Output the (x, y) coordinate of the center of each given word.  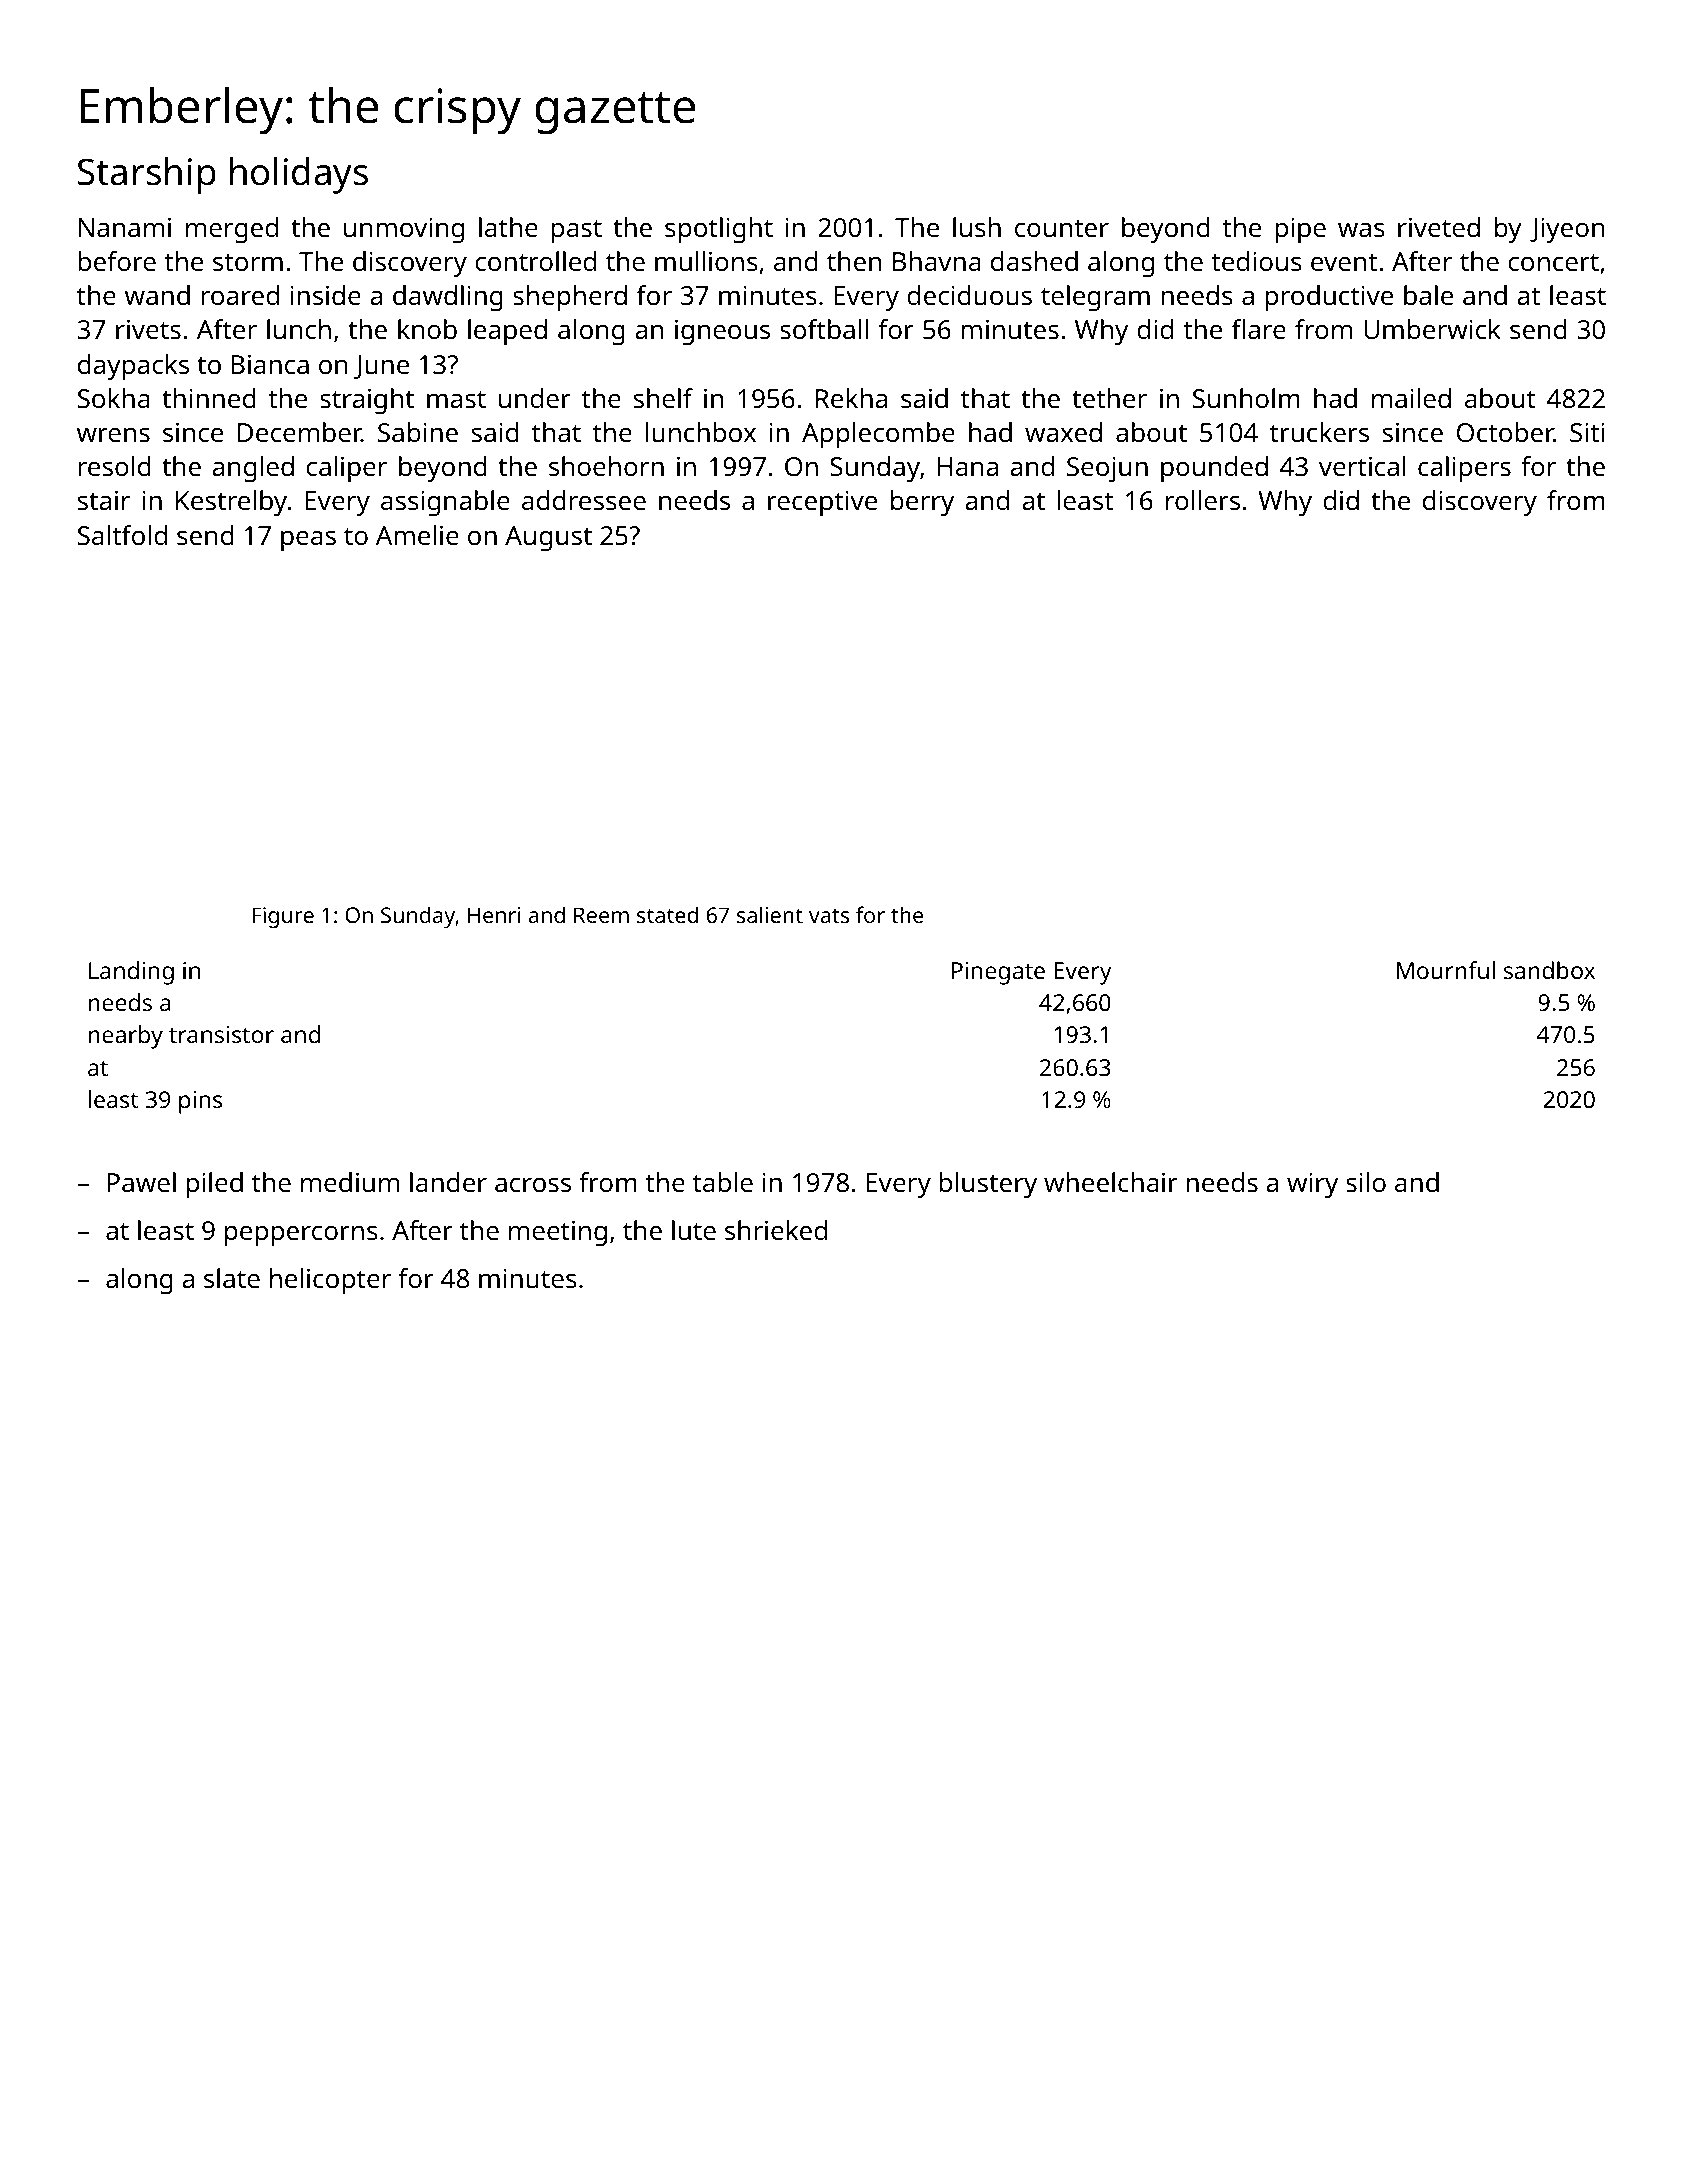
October (1505, 432)
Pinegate (998, 973)
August (548, 539)
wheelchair (1111, 1182)
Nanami (125, 227)
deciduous (969, 295)
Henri (494, 915)
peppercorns (301, 1236)
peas (308, 541)
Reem (601, 915)
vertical (1362, 466)
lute (694, 1230)
